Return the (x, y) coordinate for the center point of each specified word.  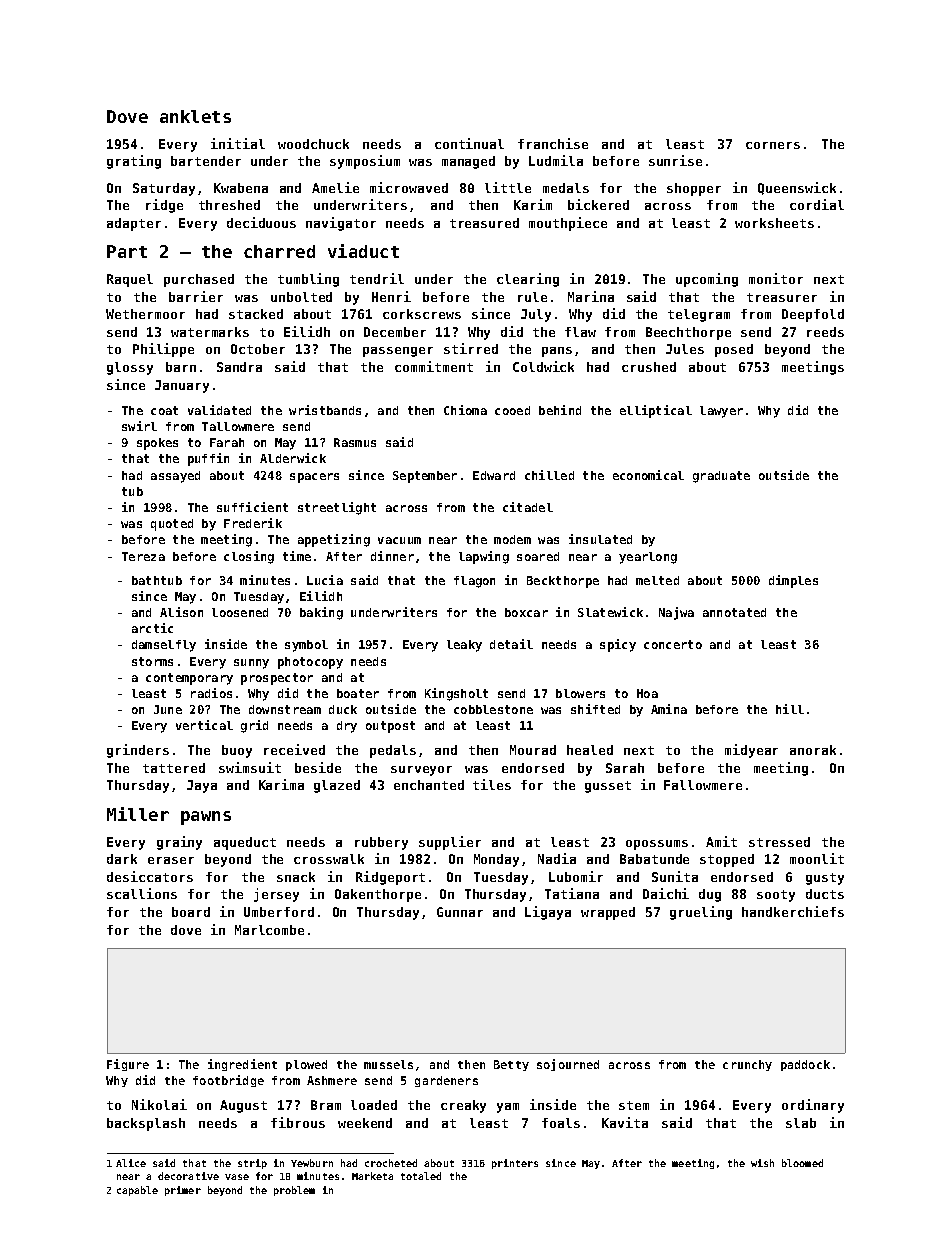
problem (294, 1191)
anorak (813, 750)
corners (773, 145)
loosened (240, 612)
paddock (805, 1065)
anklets (195, 116)
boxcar (526, 612)
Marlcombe (269, 930)
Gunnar (460, 912)
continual (469, 143)
